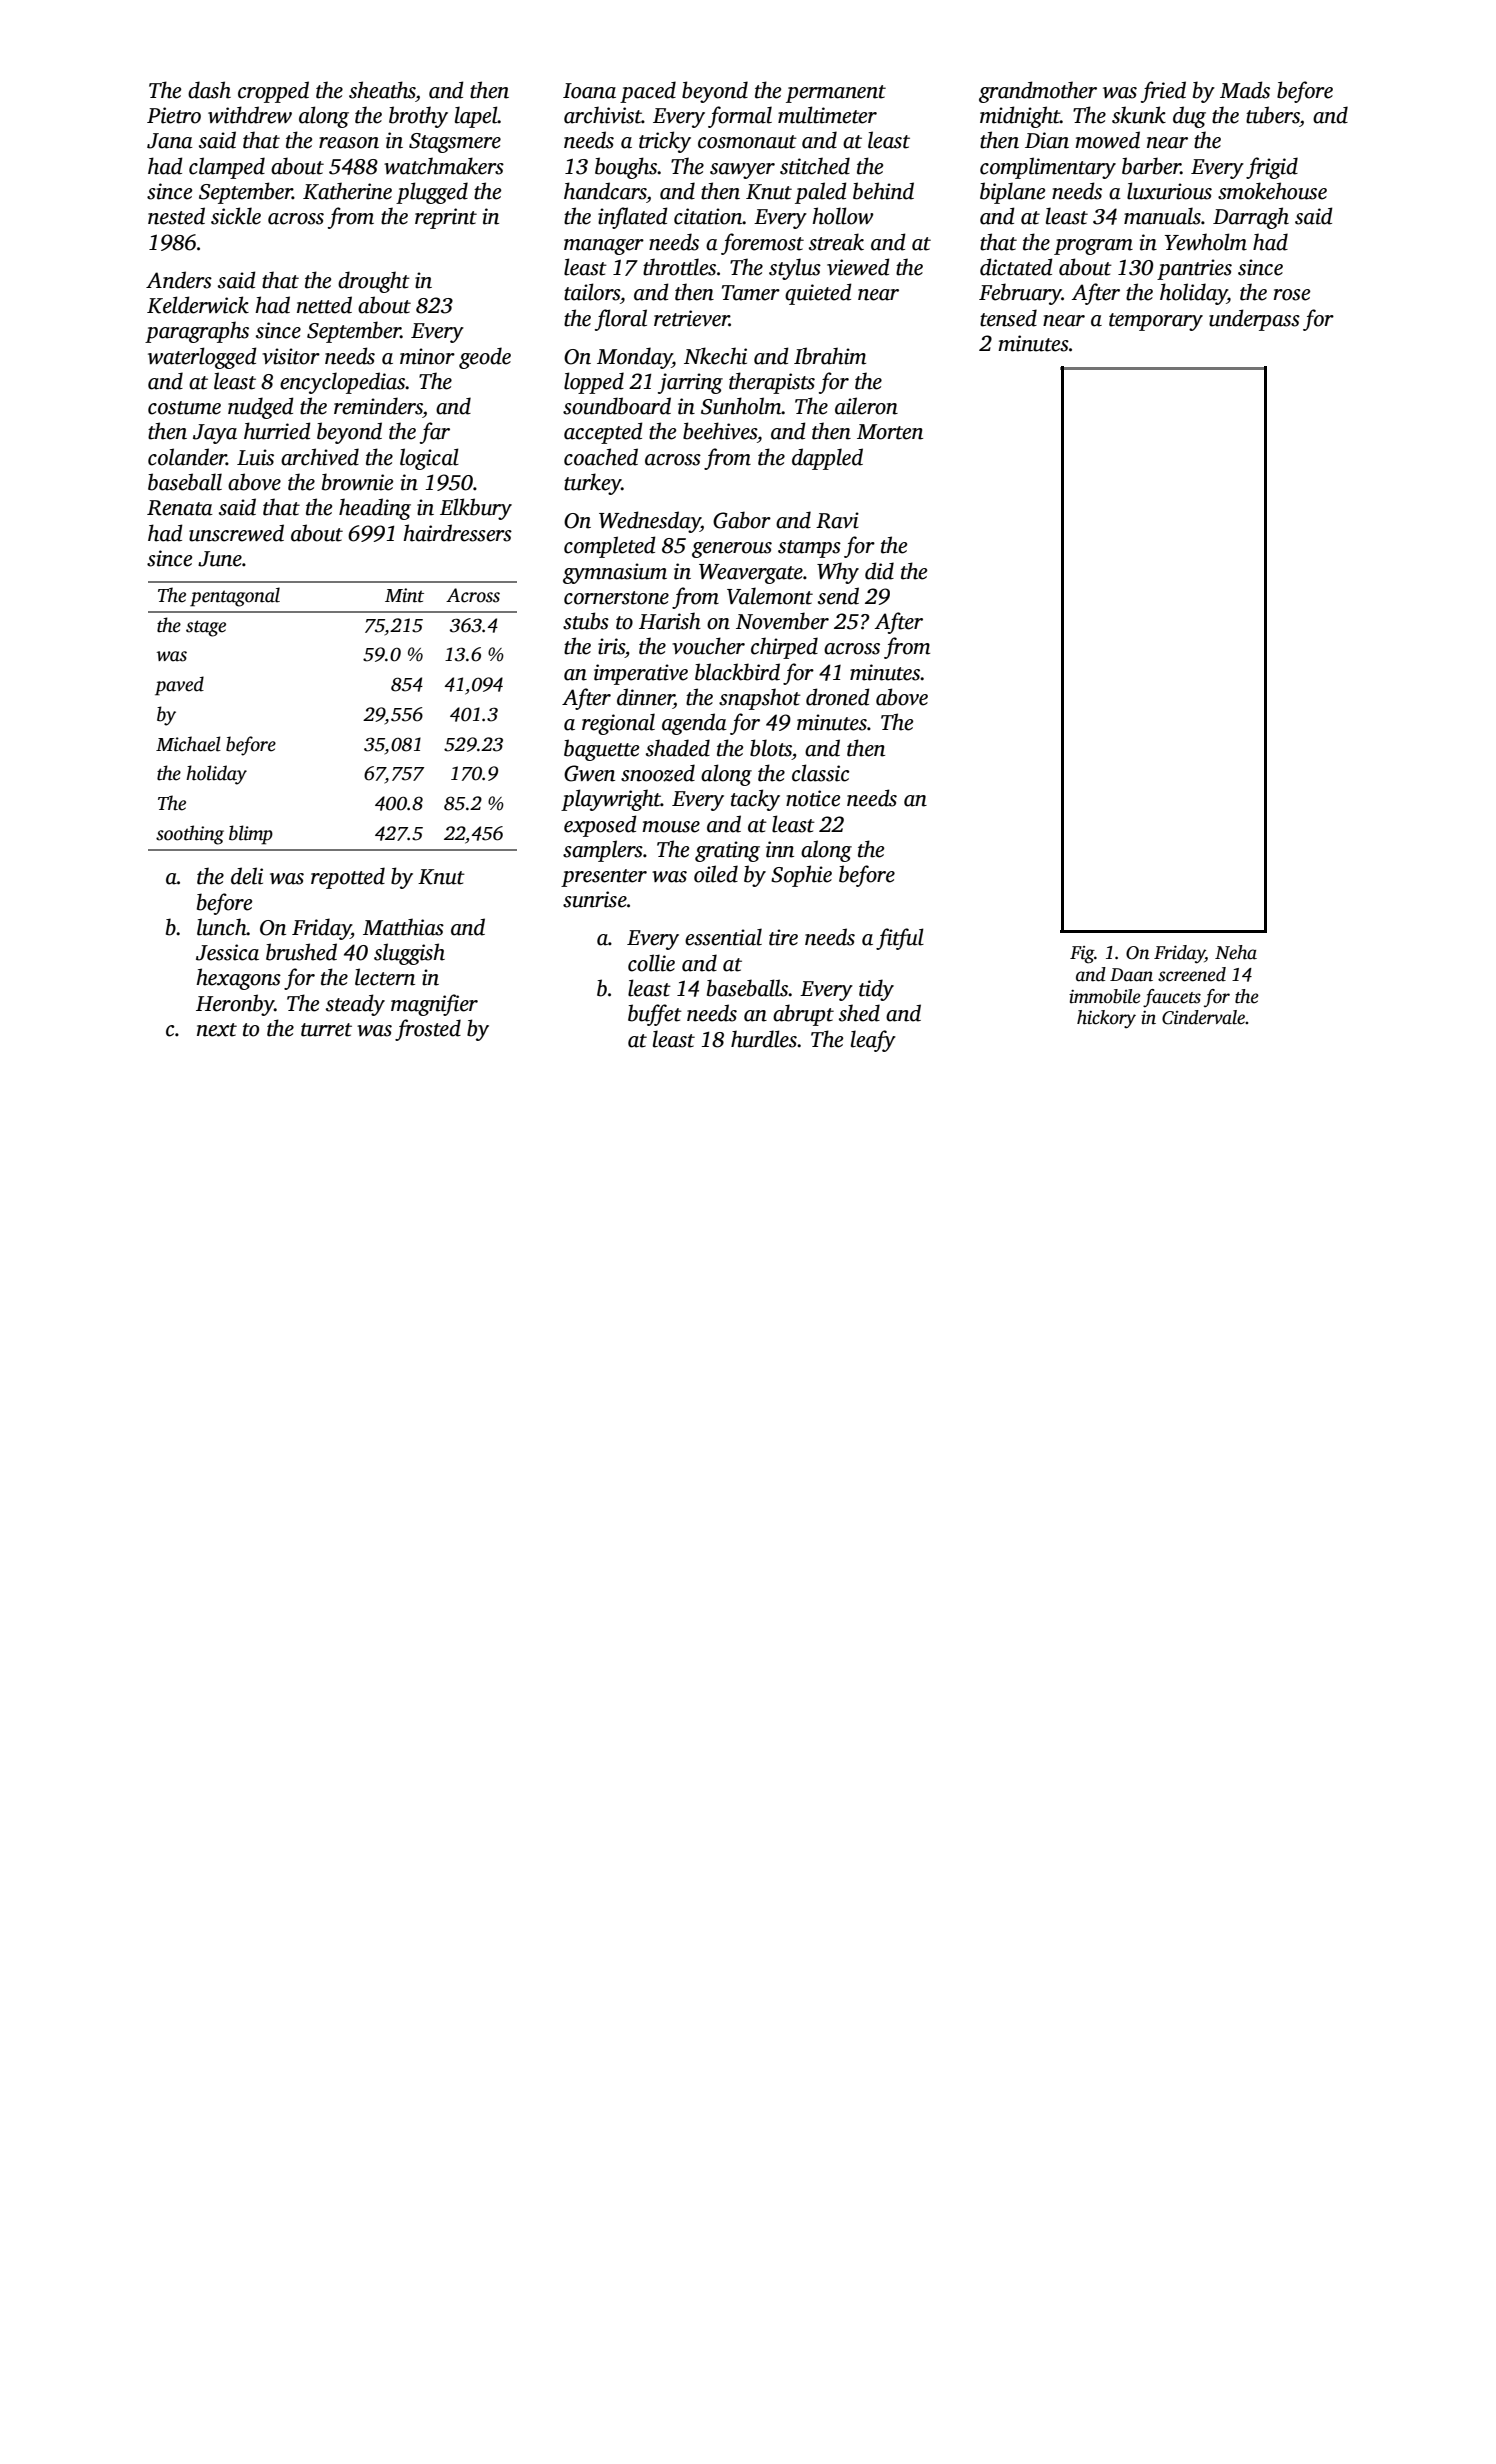 The image size is (1496, 2464). I want to click on Mads, so click(1245, 90).
